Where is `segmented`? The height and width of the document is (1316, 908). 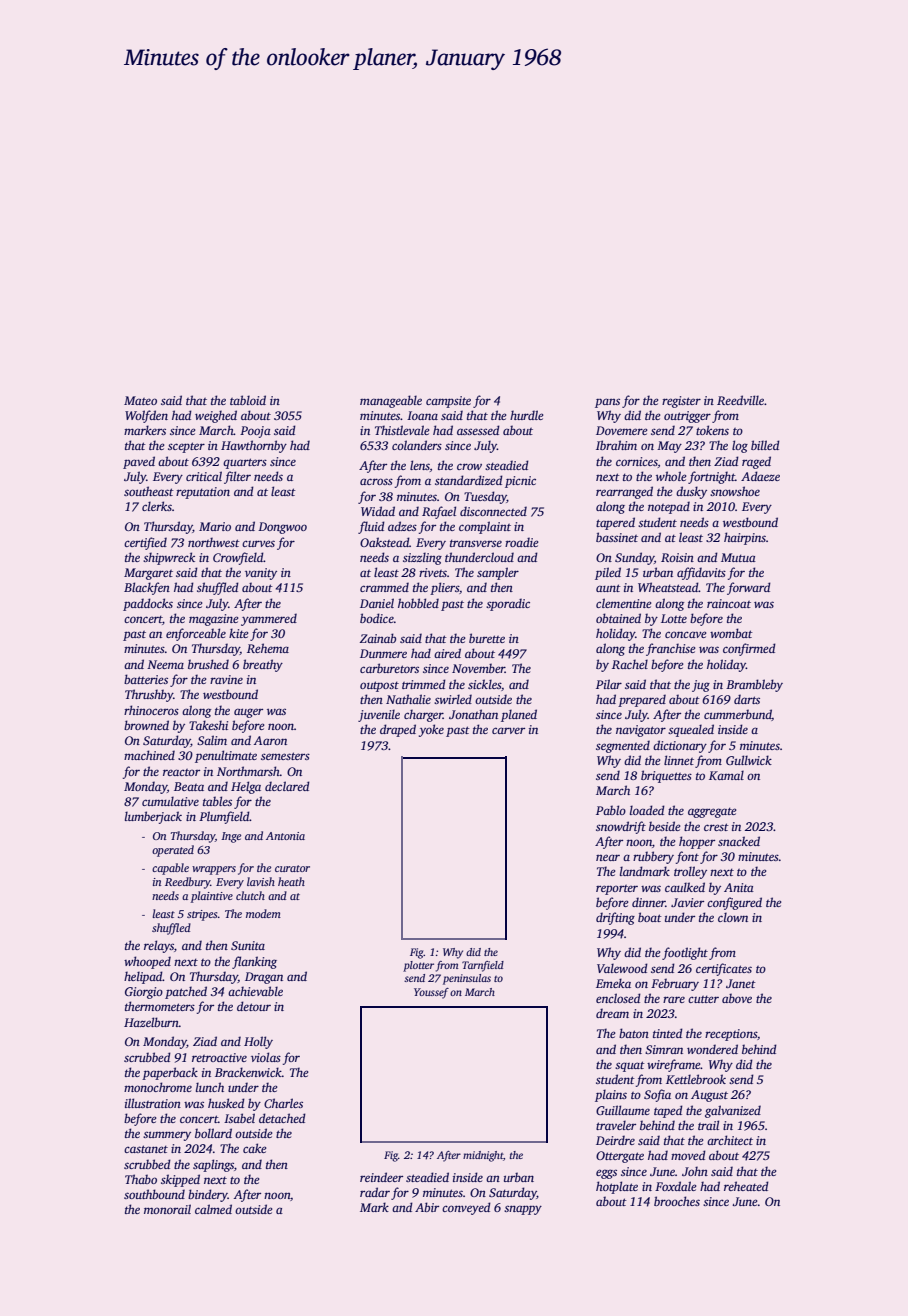 segmented is located at coordinates (623, 746).
